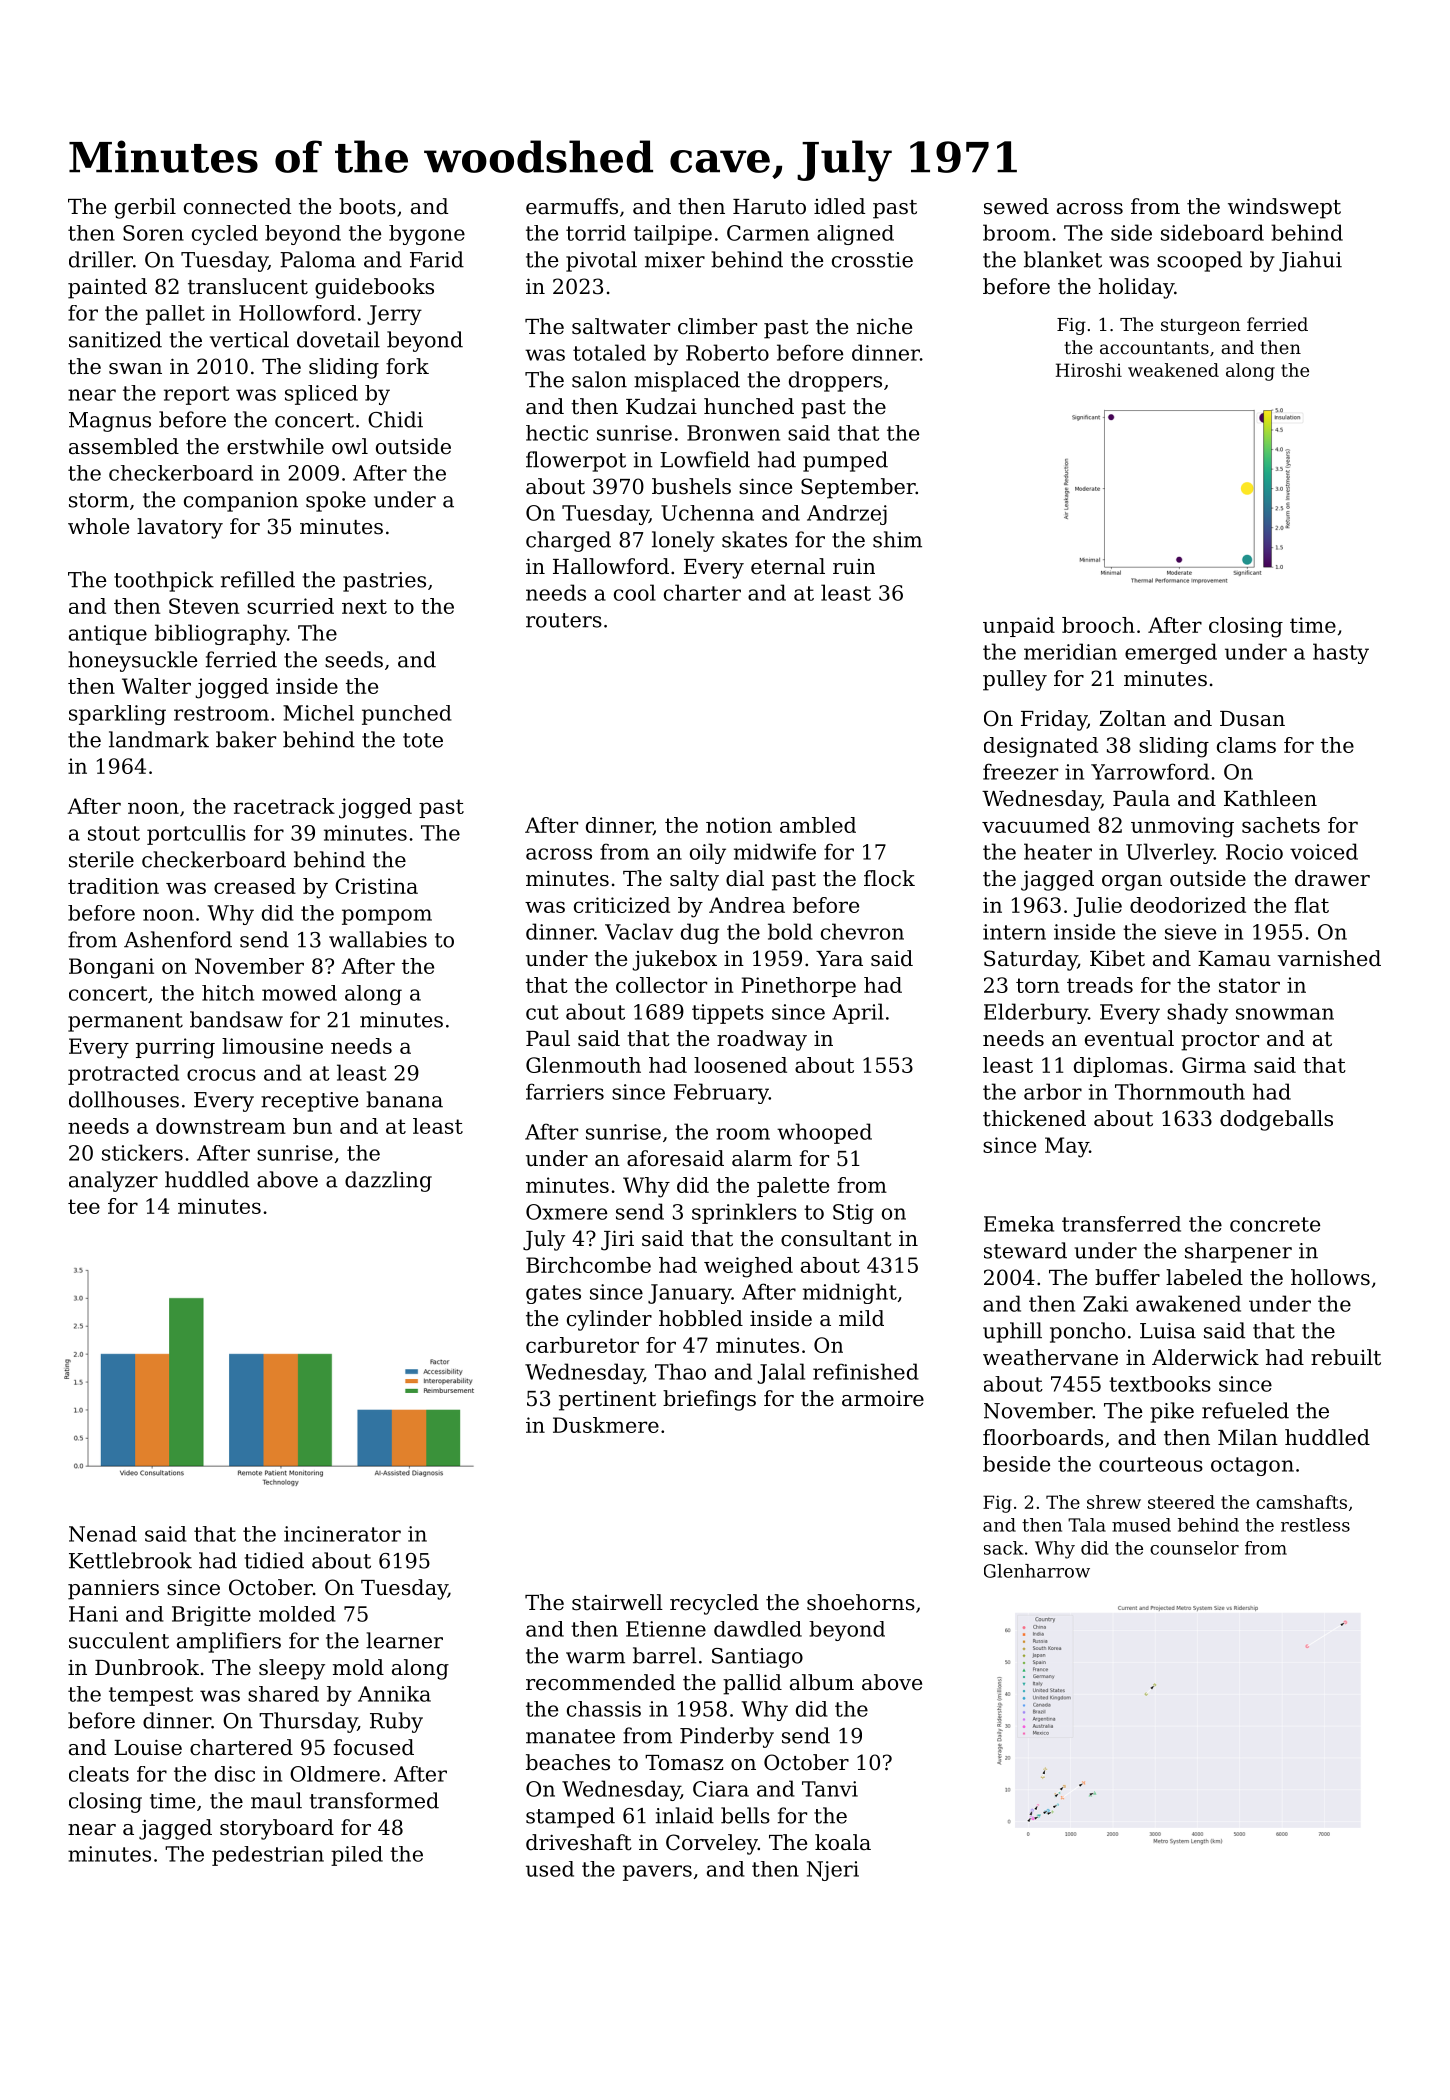 Image resolution: width=1450 pixels, height=2100 pixels. What do you see at coordinates (268, 1856) in the screenshot?
I see `pedestrian` at bounding box center [268, 1856].
